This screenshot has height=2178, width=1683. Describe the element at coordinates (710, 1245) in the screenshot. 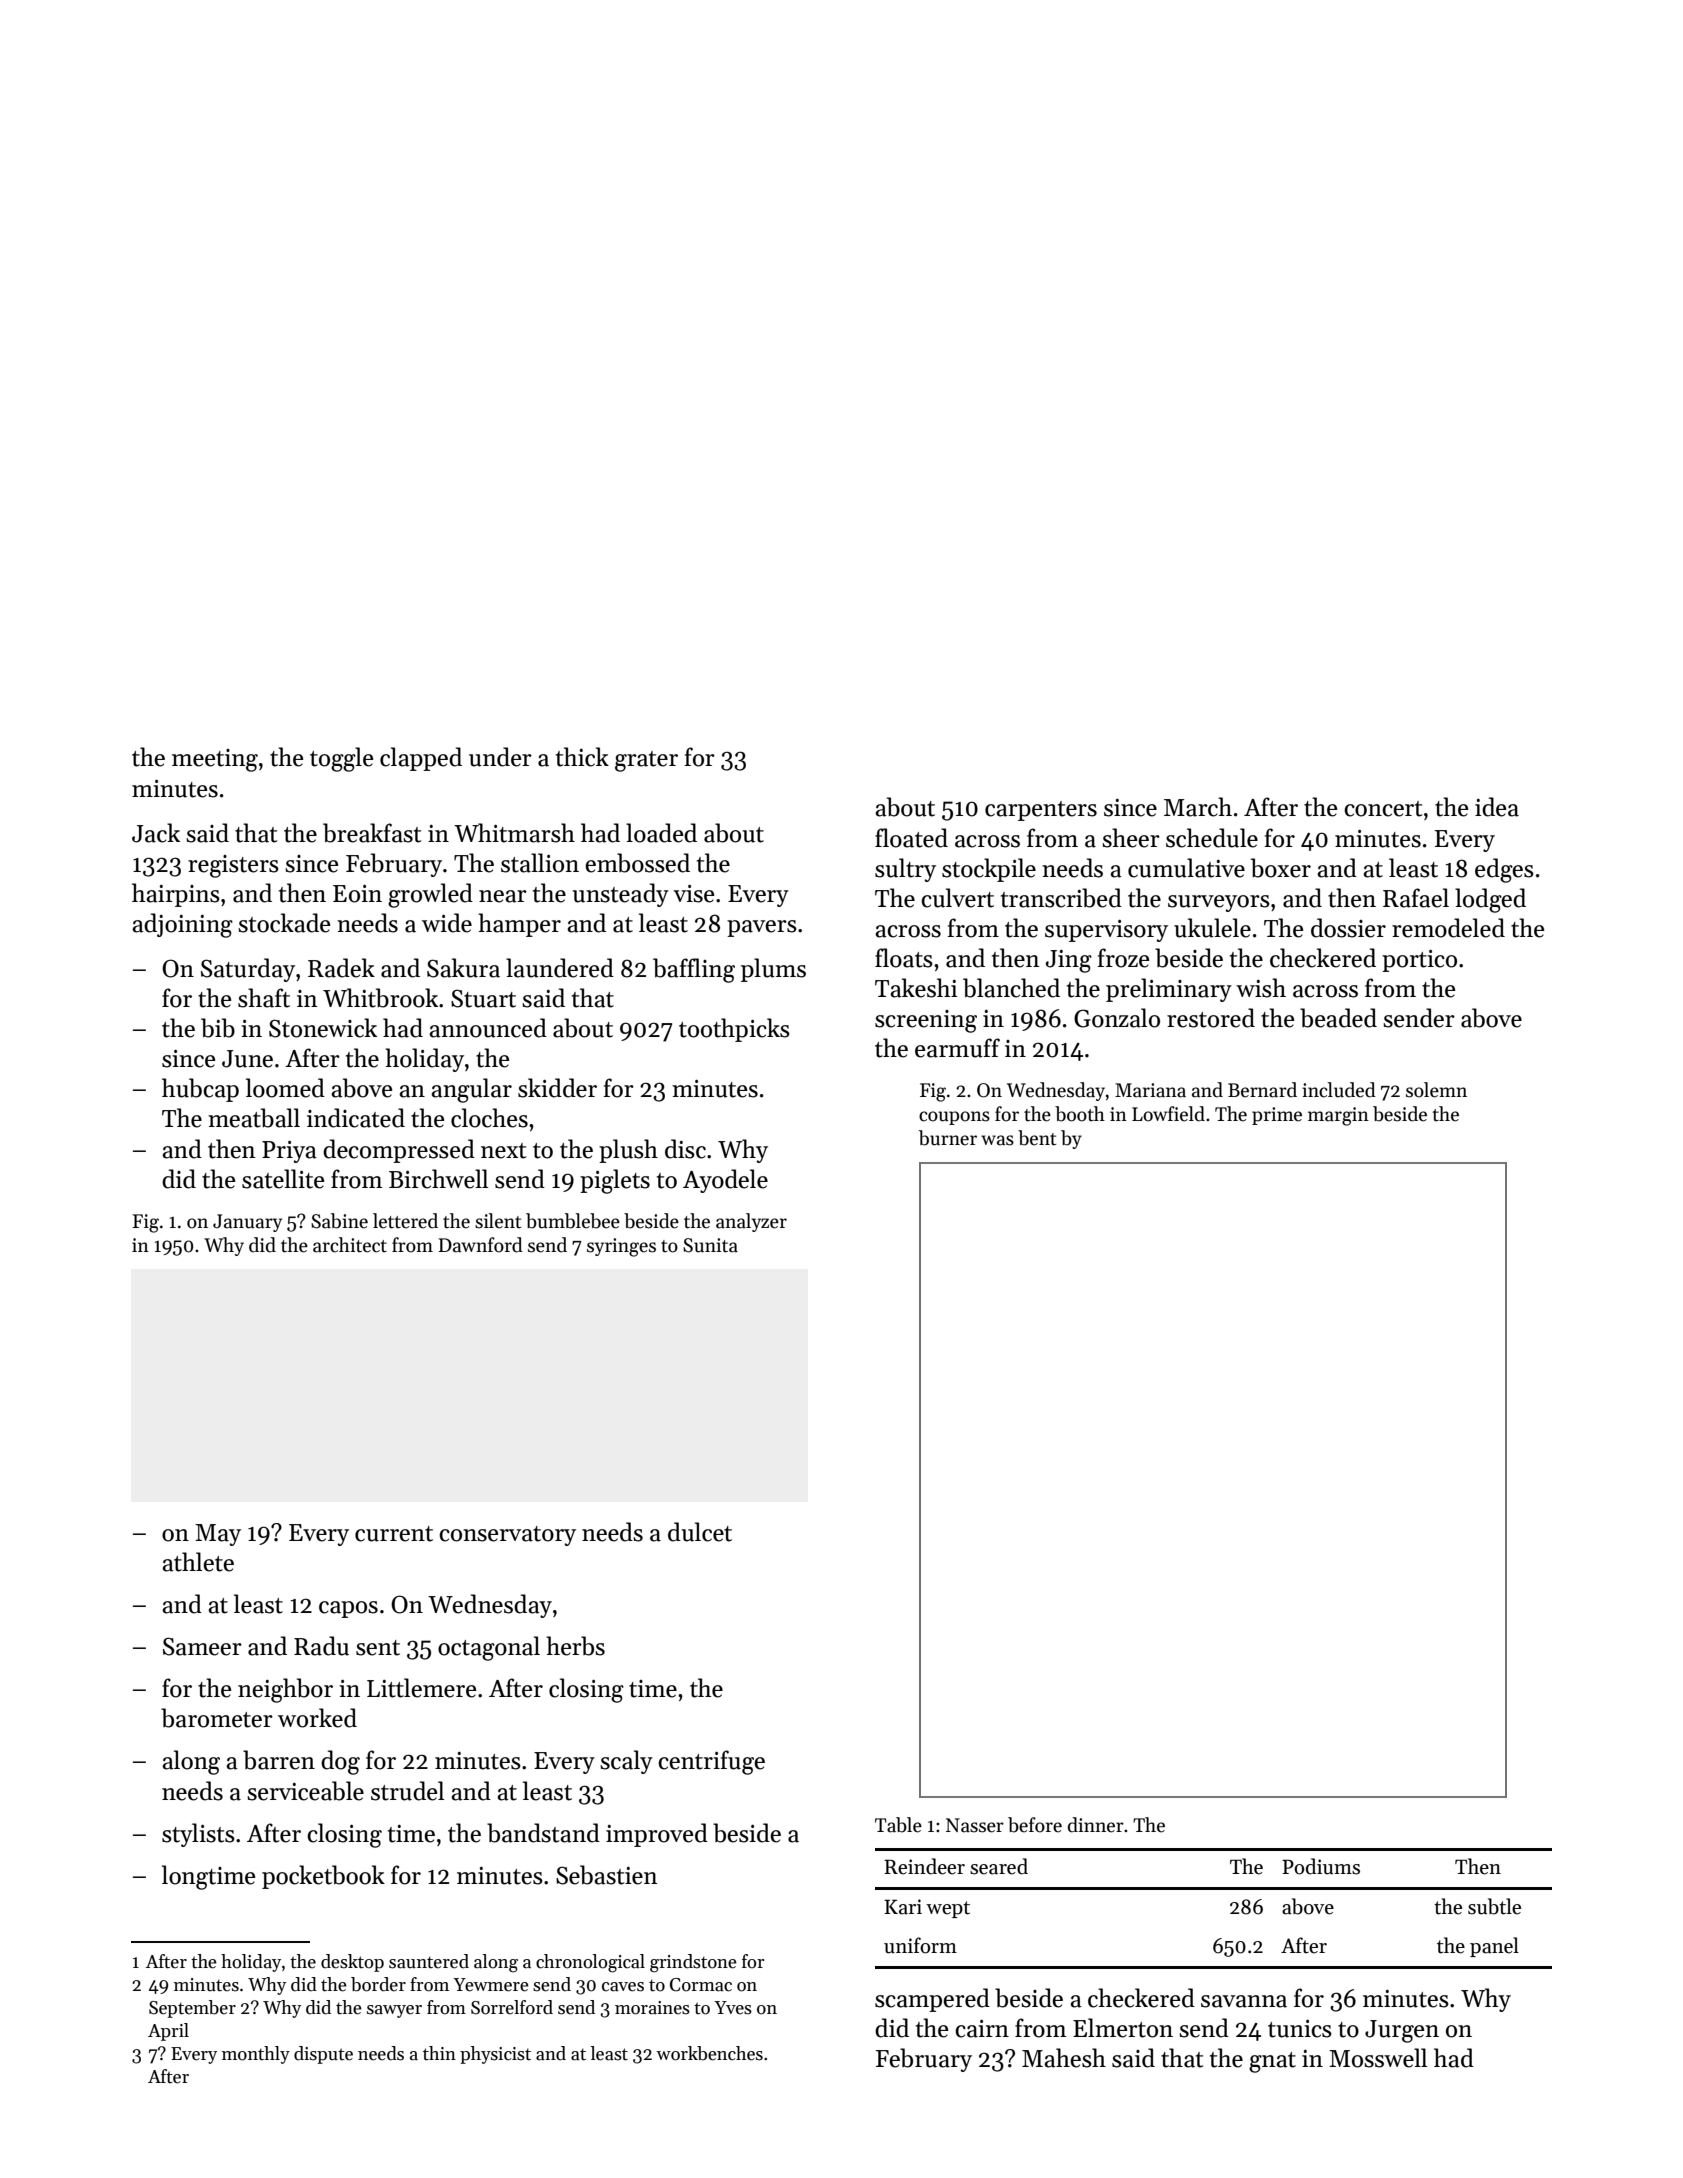

I see `Sunita` at that location.
